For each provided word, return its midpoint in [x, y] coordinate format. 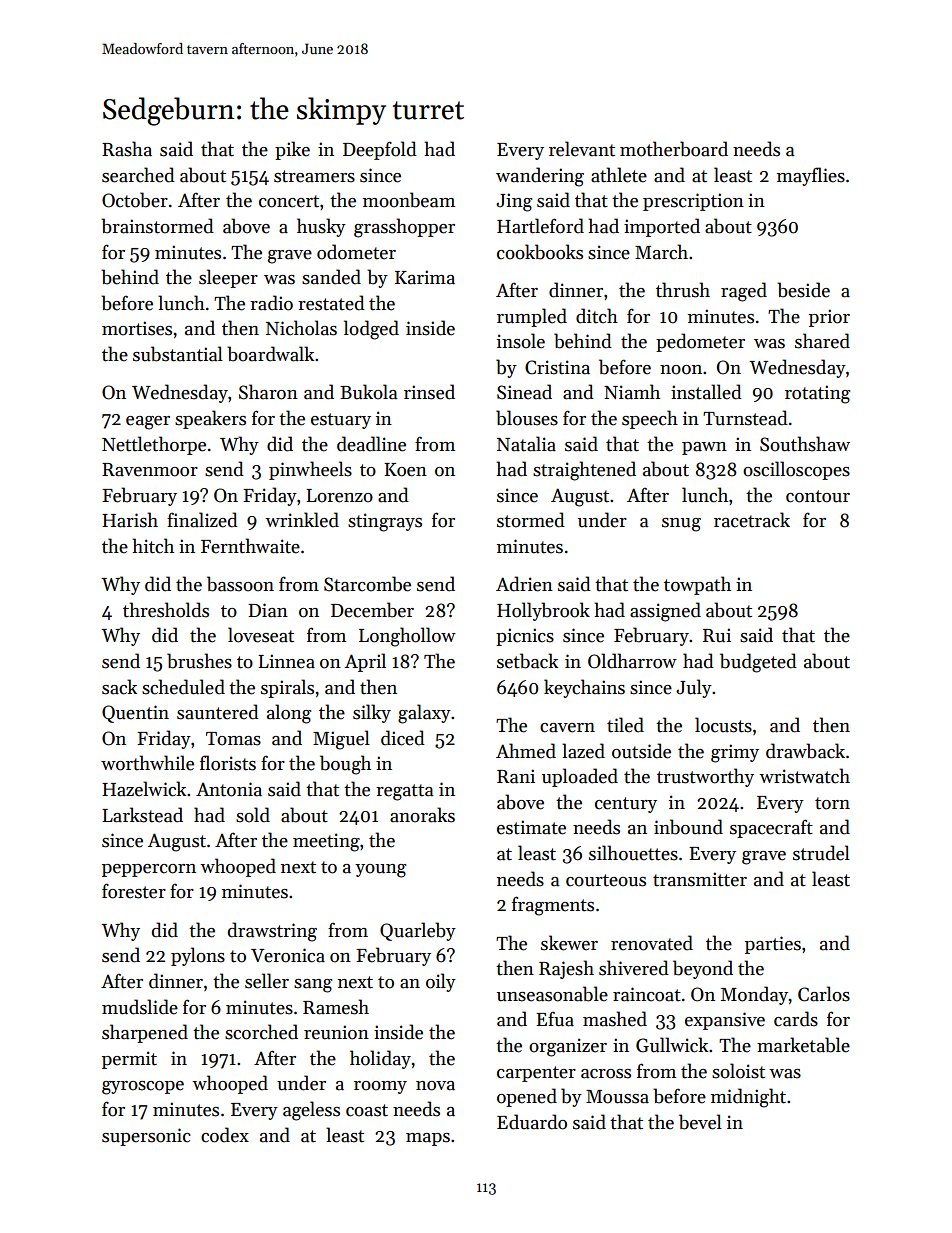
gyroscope [143, 1088]
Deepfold [380, 150]
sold [253, 815]
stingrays [385, 522]
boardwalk [270, 354]
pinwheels [310, 470]
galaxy [424, 714]
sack [119, 687]
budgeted [758, 663]
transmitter [700, 879]
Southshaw [805, 444]
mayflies [811, 176]
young [380, 871]
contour [818, 496]
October [135, 200]
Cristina [557, 367]
